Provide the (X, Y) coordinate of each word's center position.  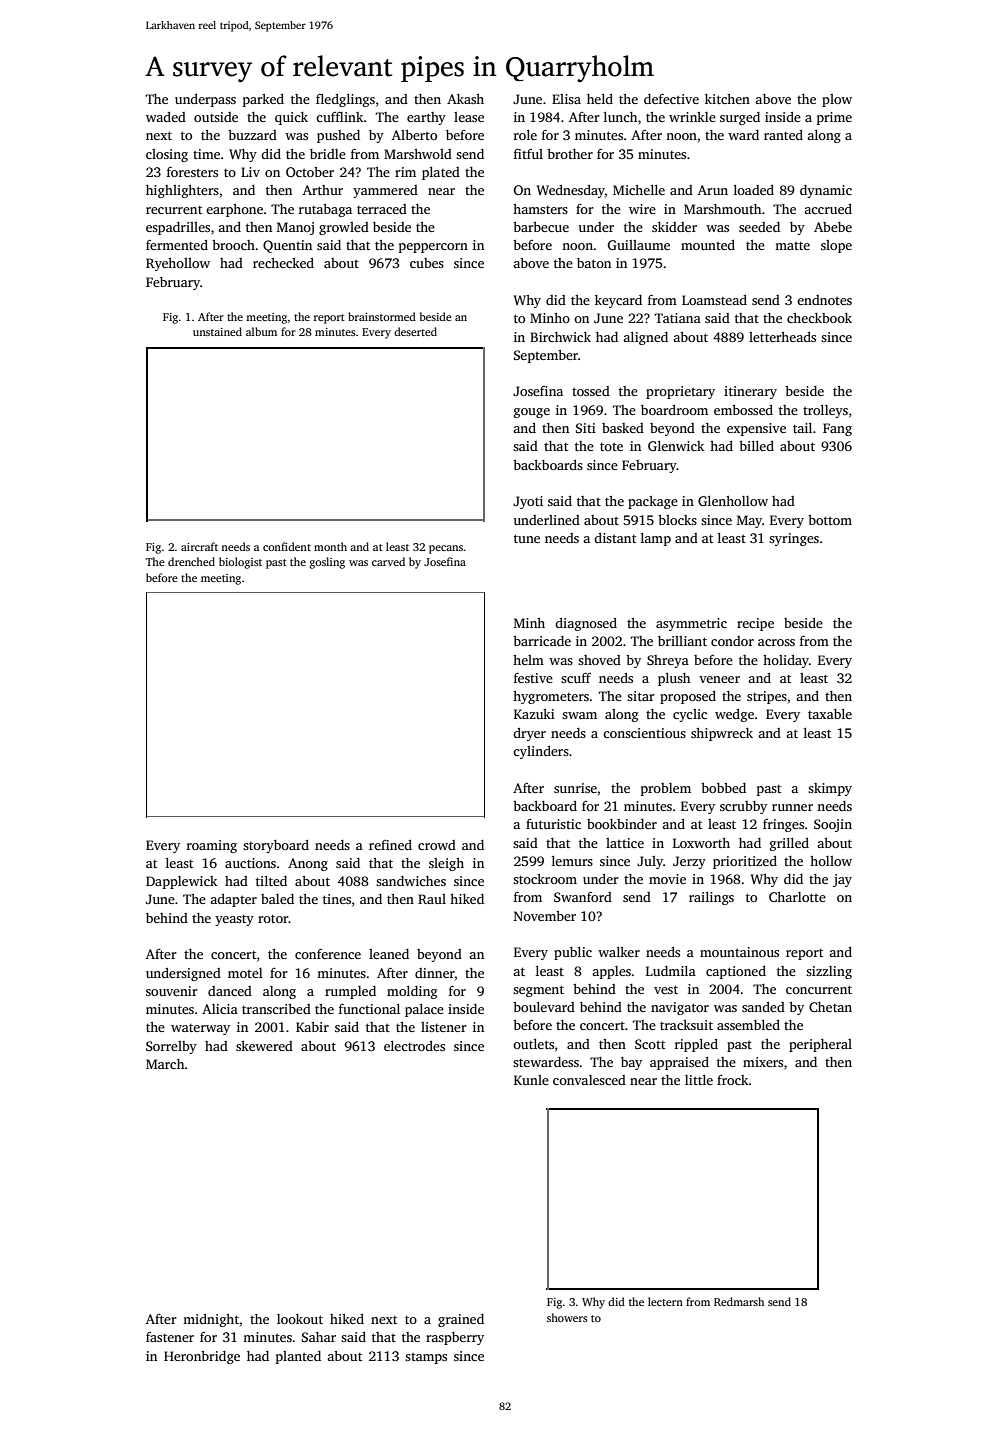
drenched (191, 561)
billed (756, 446)
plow (837, 100)
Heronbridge (202, 1357)
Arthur (323, 190)
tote (611, 447)
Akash (465, 99)
